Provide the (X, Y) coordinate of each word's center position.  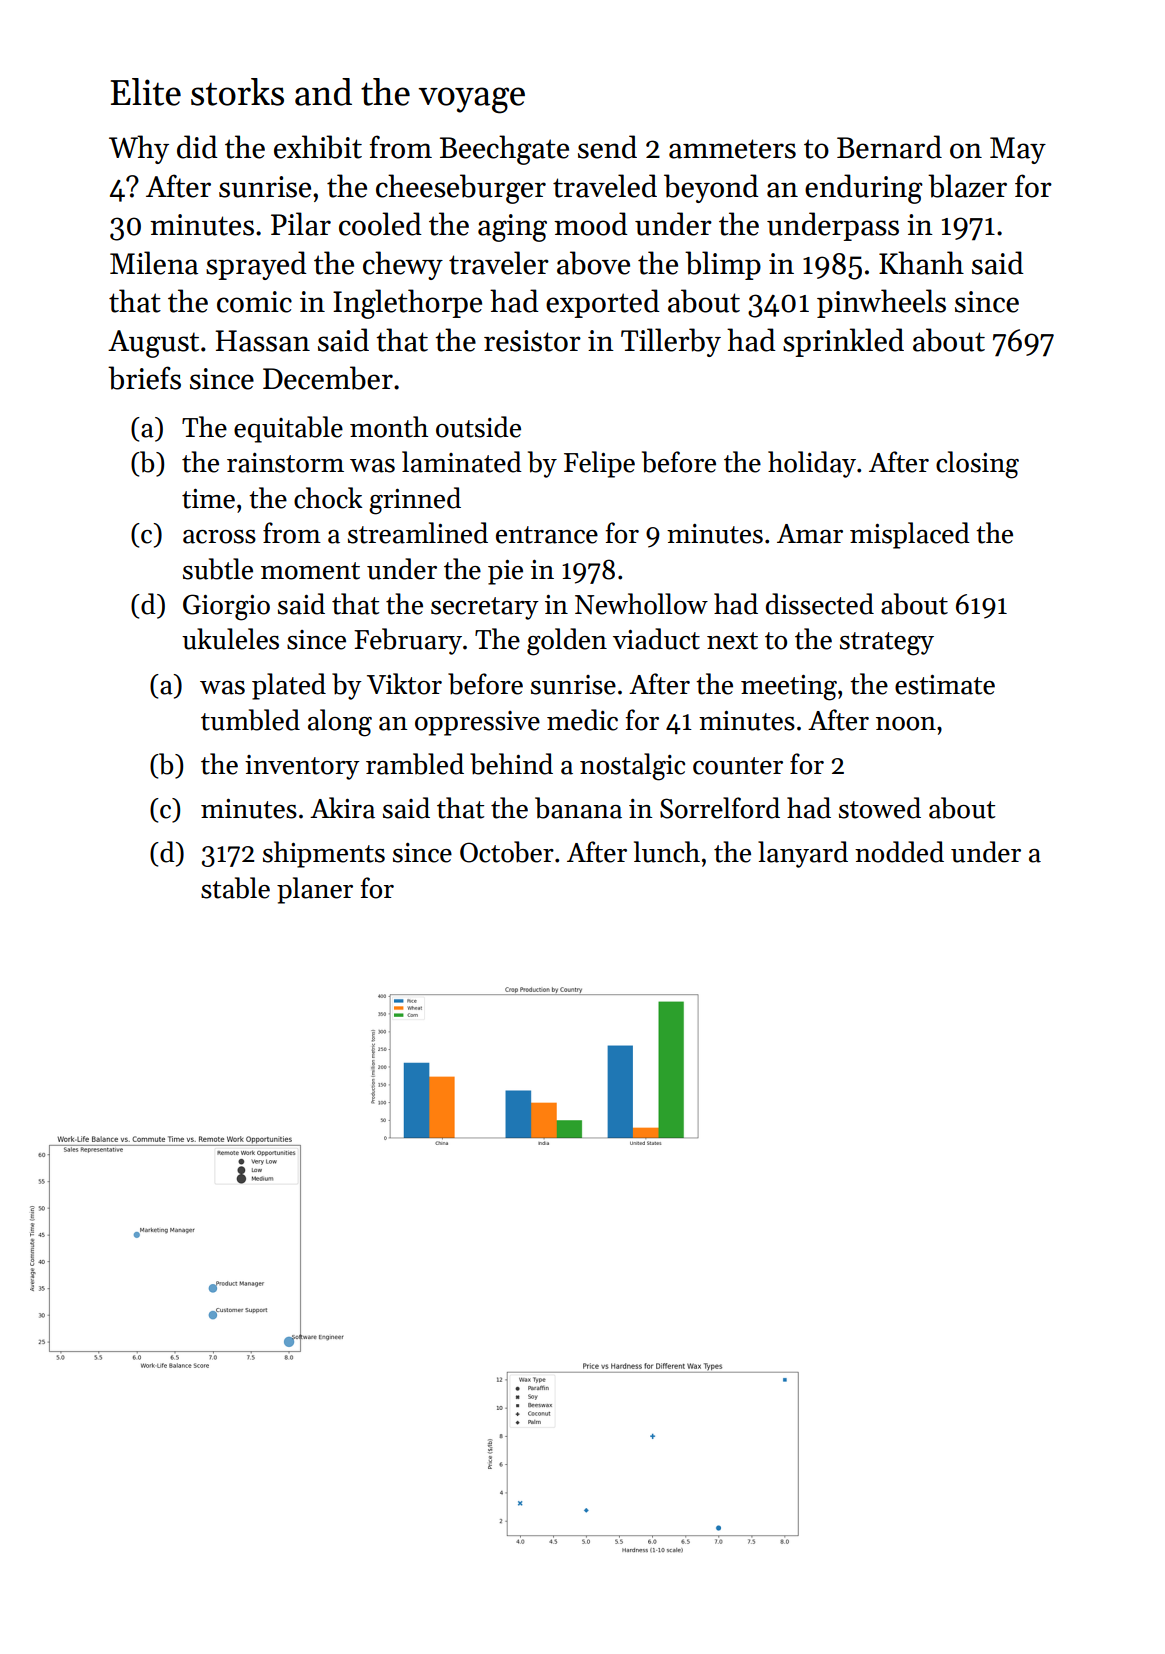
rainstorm (285, 463)
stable (235, 888)
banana (578, 808)
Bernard (889, 147)
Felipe (599, 464)
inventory (302, 767)
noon (906, 724)
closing (977, 465)
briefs (144, 378)
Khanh (921, 263)
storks (237, 92)
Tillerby (671, 342)
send (607, 147)
